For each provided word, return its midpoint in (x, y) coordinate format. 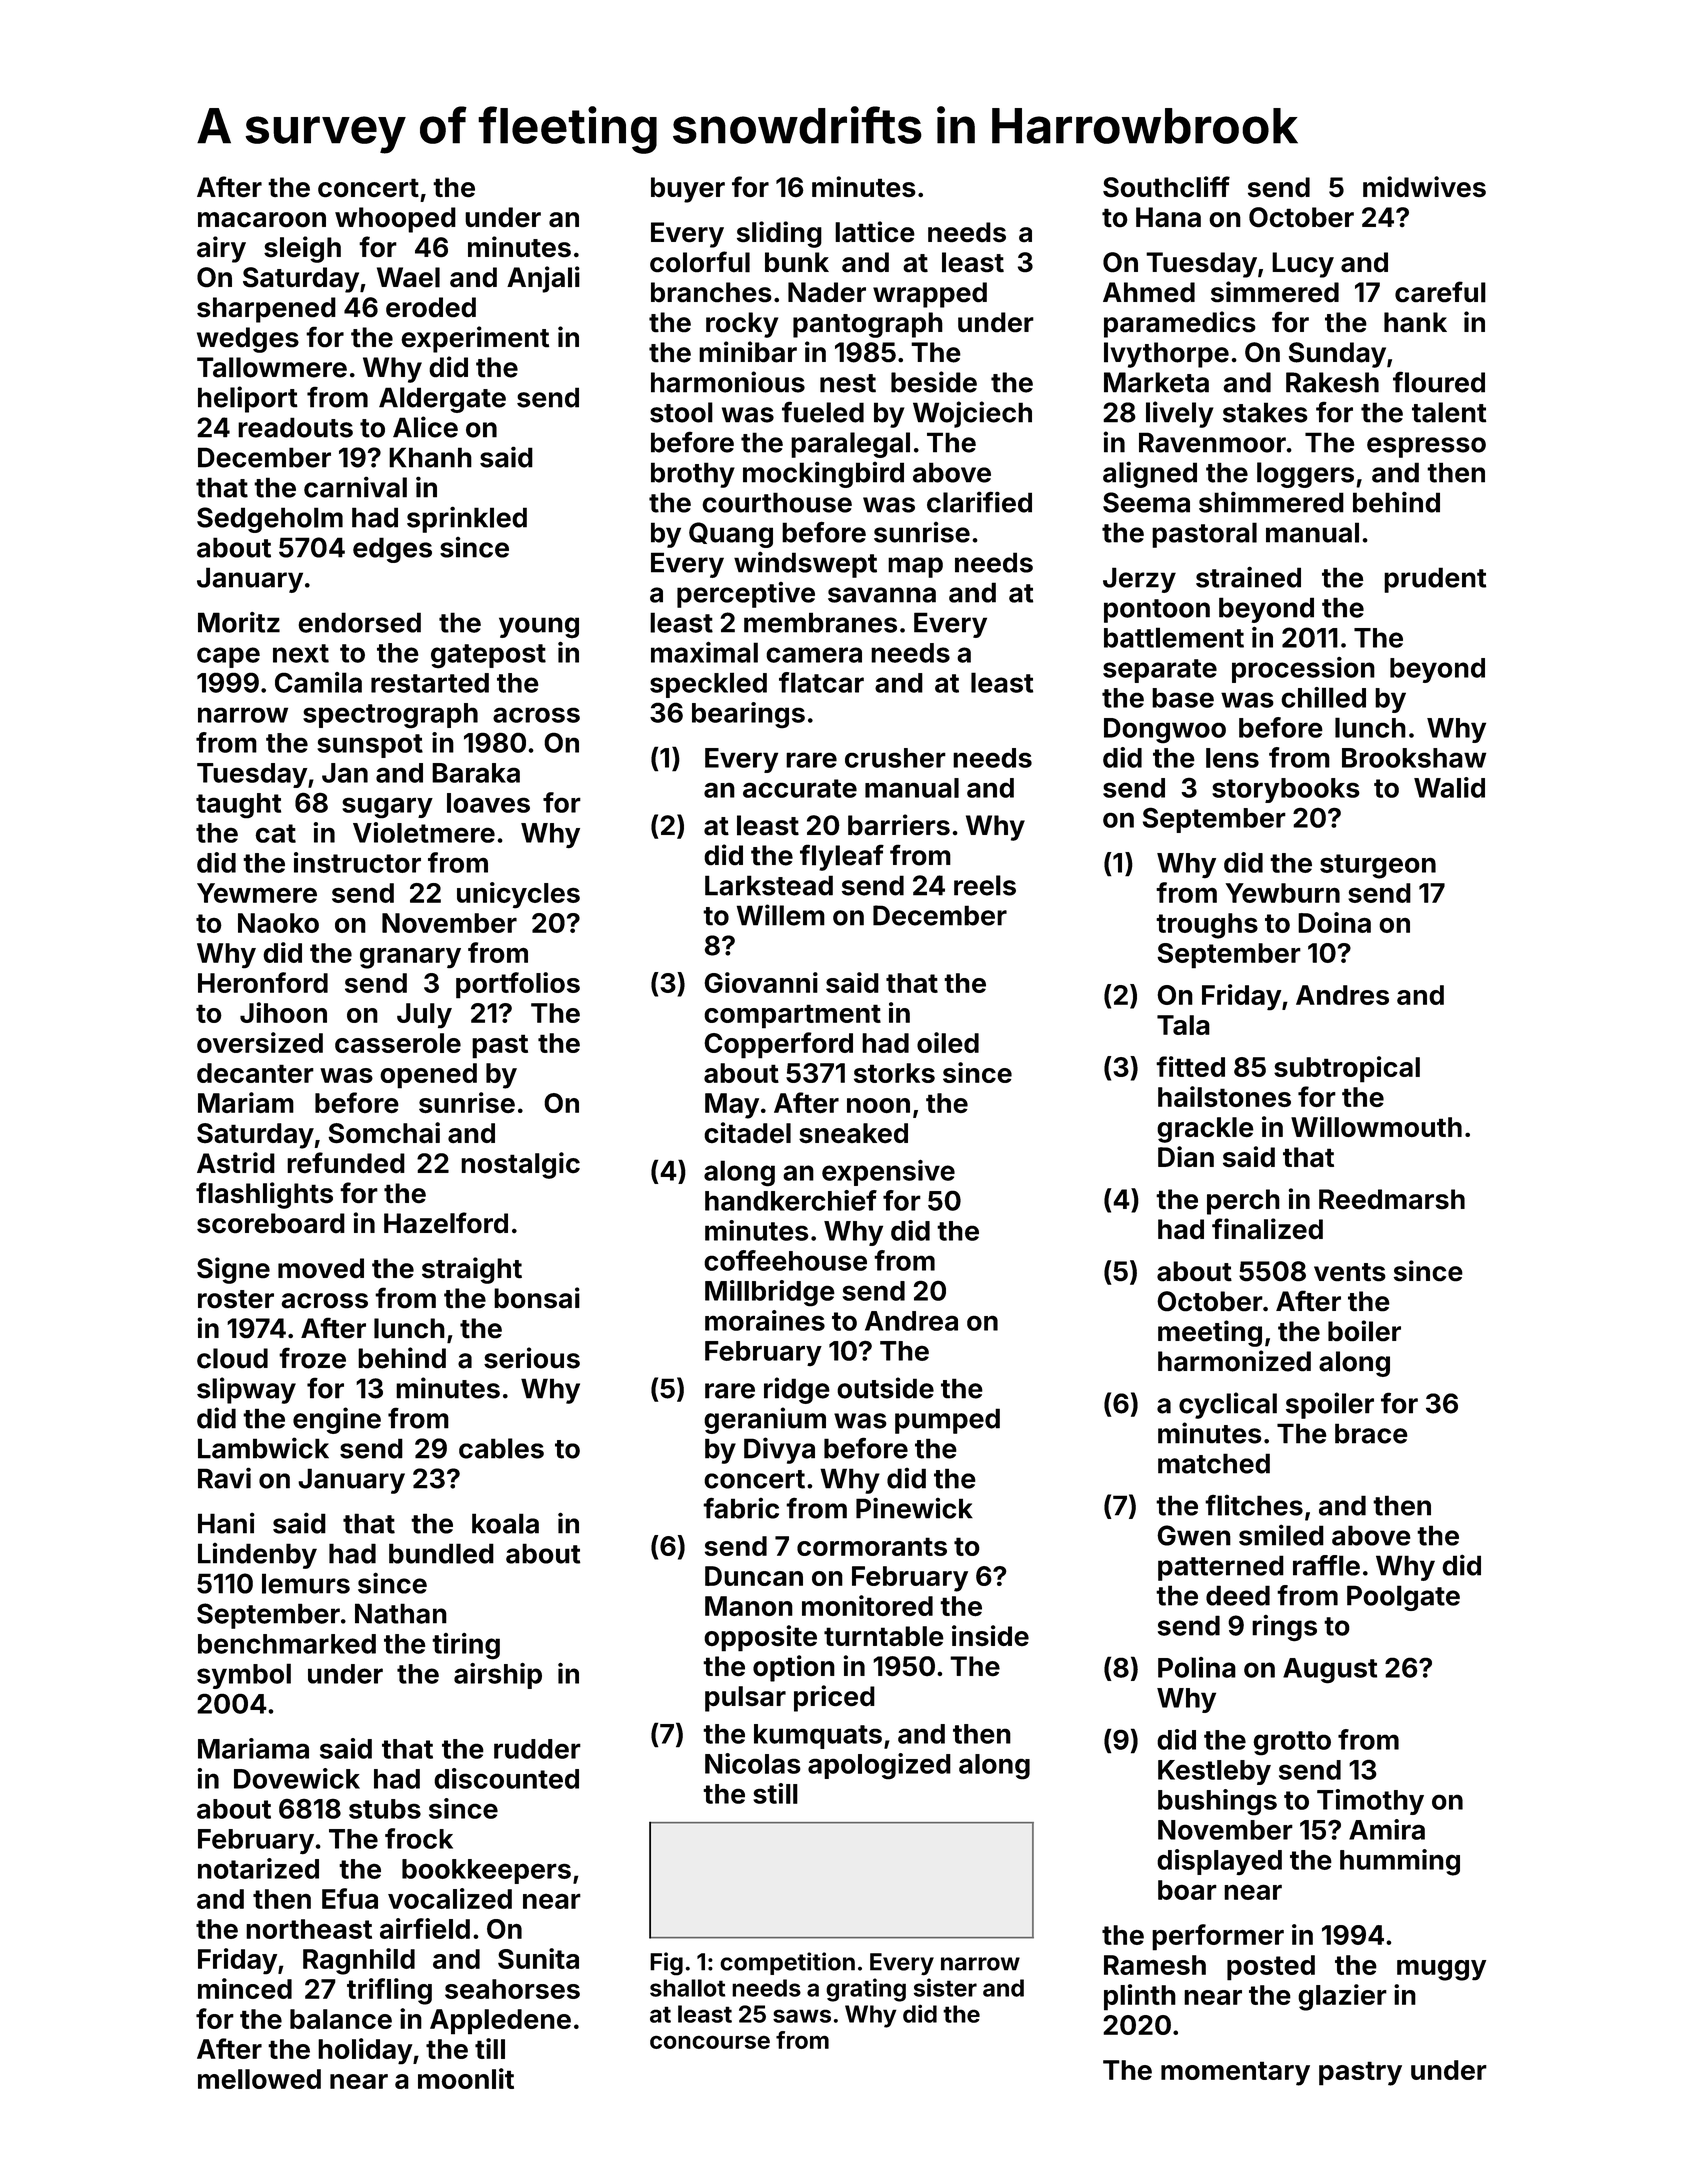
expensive (888, 1173)
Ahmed (1149, 292)
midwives (1424, 187)
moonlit (466, 2078)
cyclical (1228, 1405)
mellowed (259, 2079)
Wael (408, 277)
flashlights (264, 1195)
